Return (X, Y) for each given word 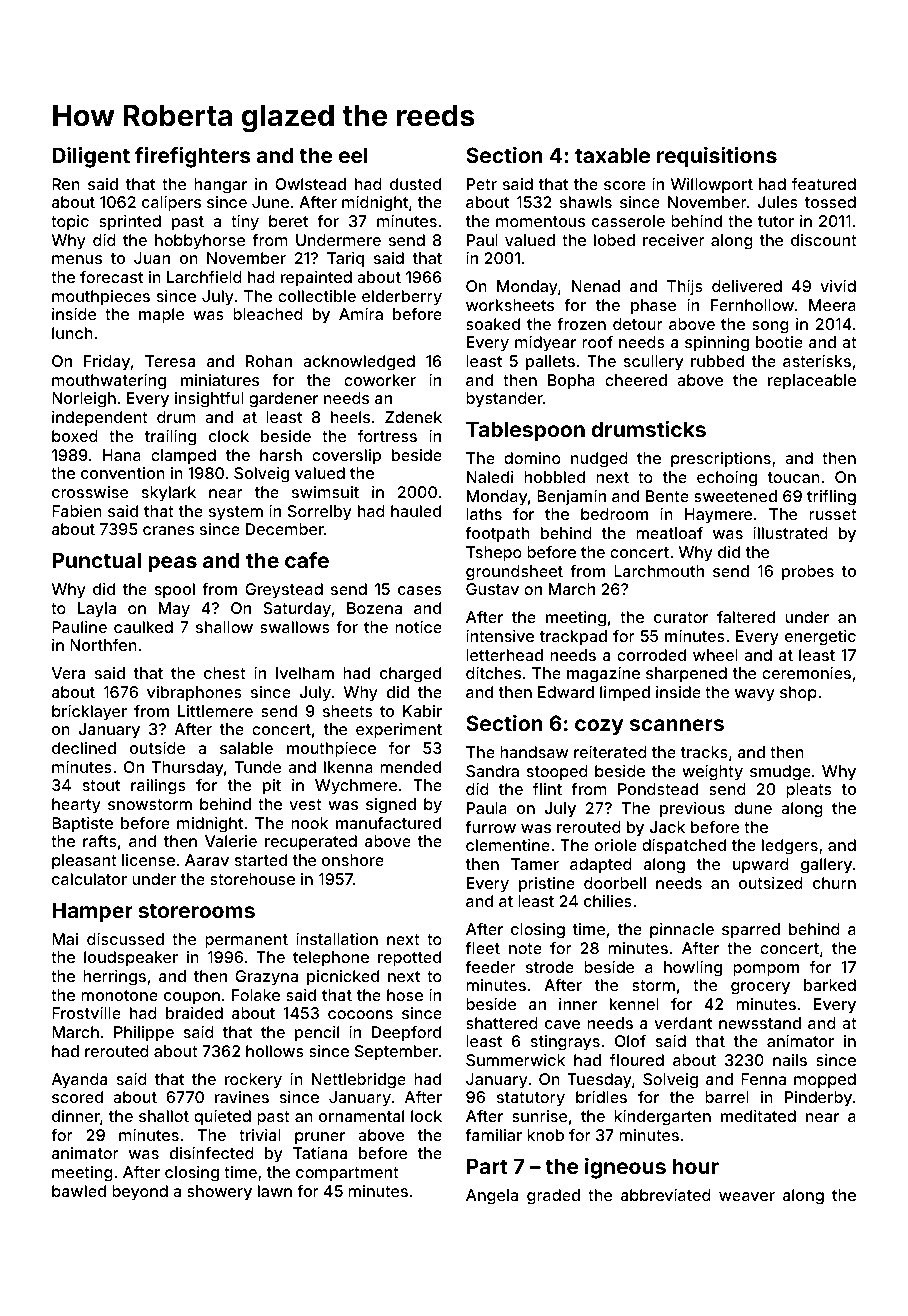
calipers (171, 204)
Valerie (231, 841)
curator (681, 617)
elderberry (402, 298)
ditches (493, 673)
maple (161, 316)
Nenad (596, 286)
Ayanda (79, 1081)
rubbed (717, 361)
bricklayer (89, 713)
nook (309, 823)
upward (761, 866)
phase (653, 307)
